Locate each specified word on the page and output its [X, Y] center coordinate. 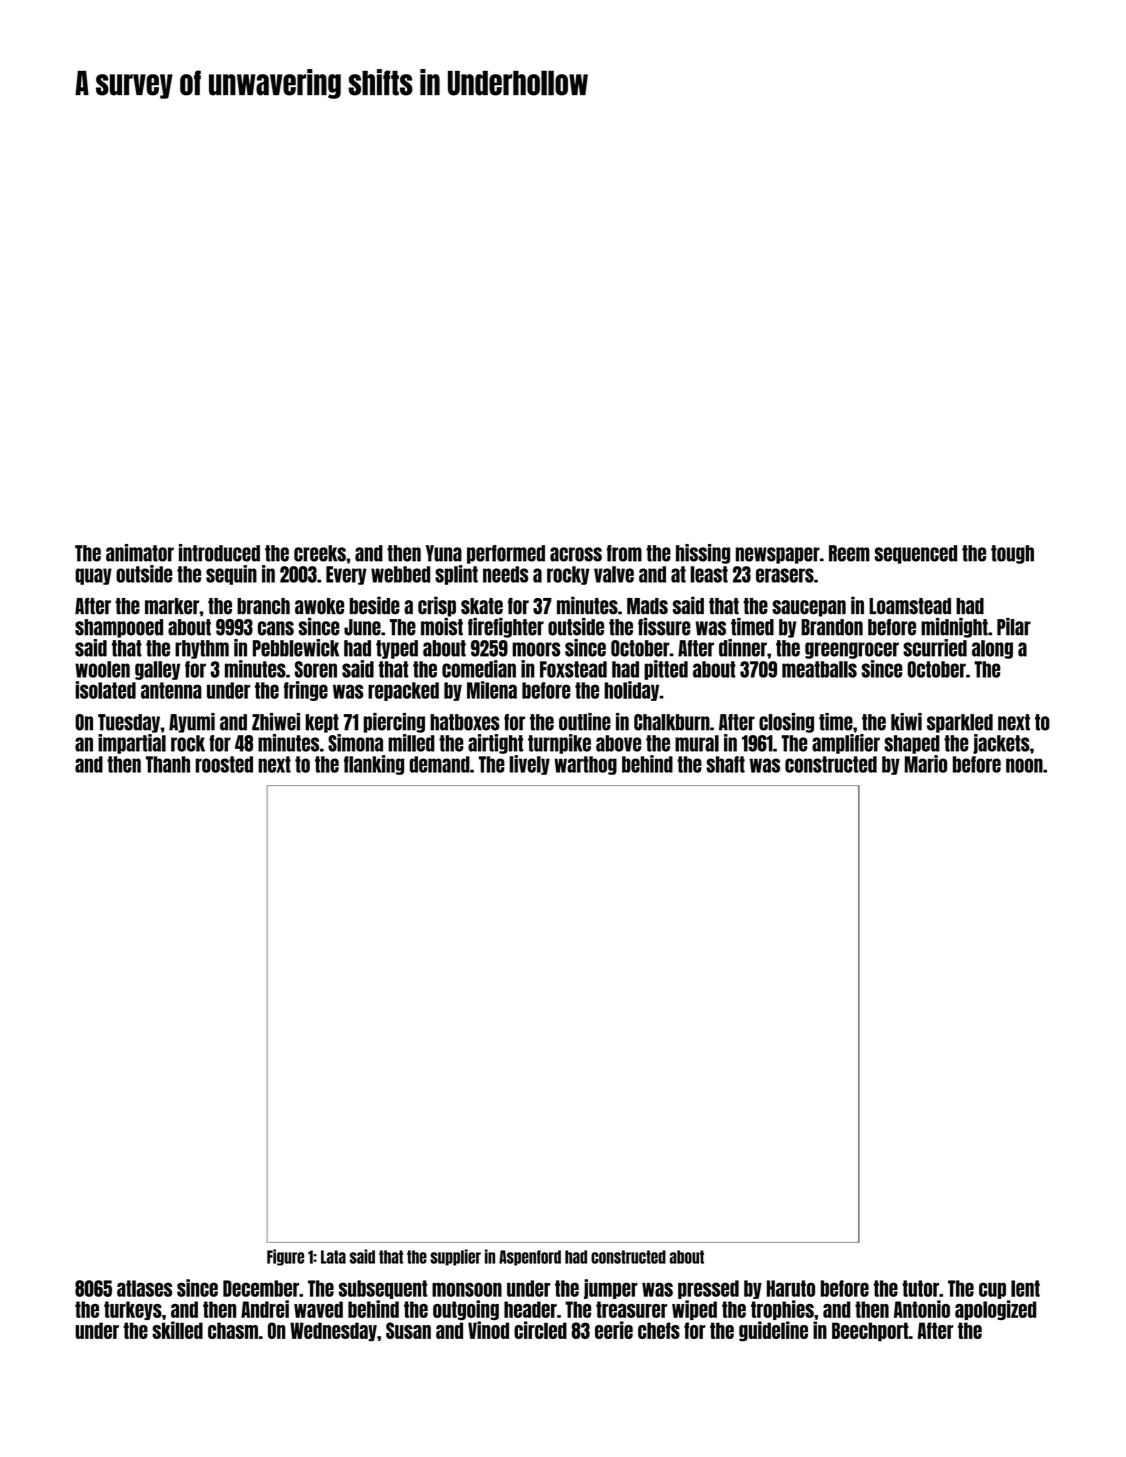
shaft [725, 764]
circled [540, 1330]
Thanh [168, 764]
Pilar [1014, 627]
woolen [102, 669]
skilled [177, 1330]
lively [529, 765]
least [709, 574]
